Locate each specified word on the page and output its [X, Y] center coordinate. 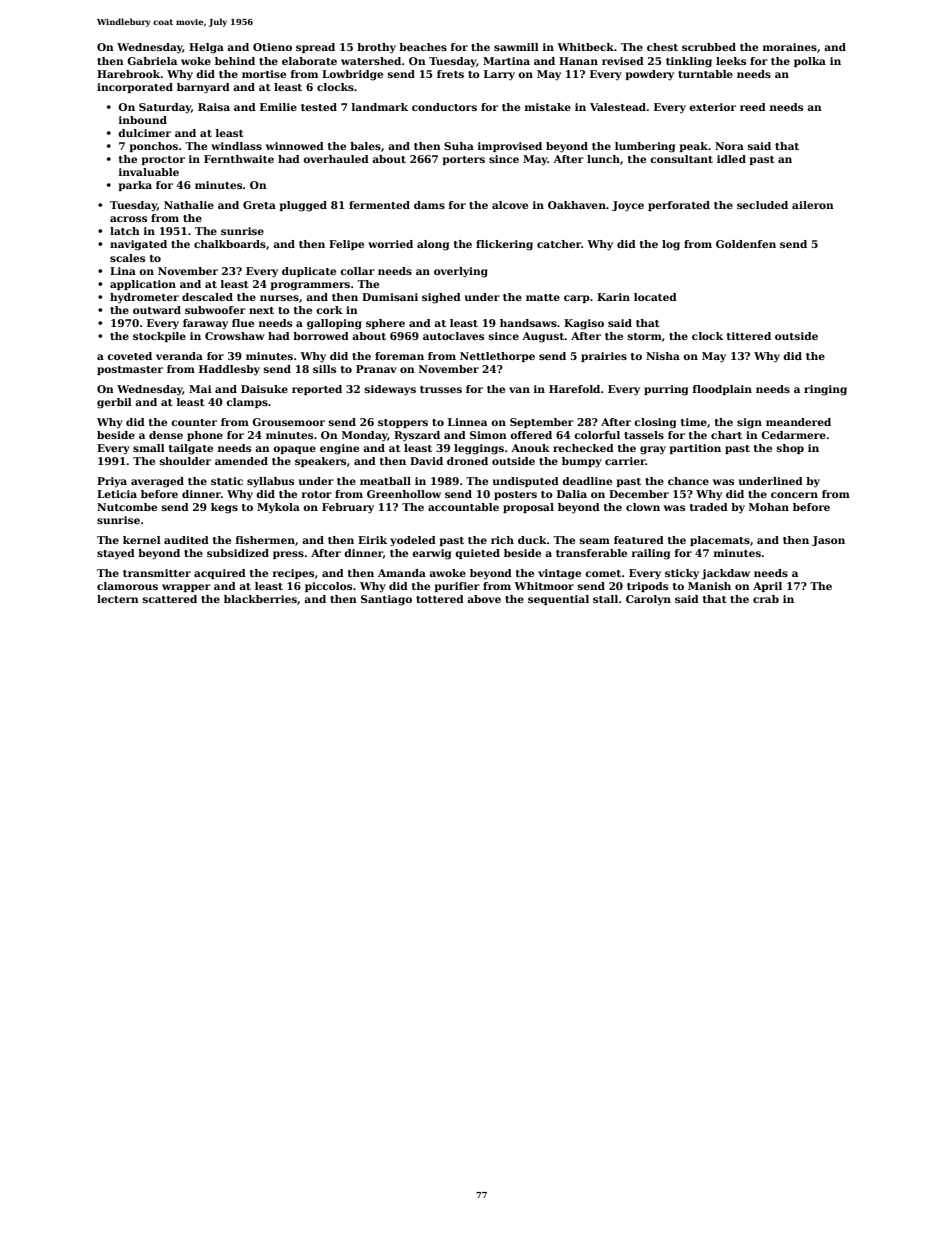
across [128, 219]
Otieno [272, 47]
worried [390, 244]
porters [463, 160]
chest [662, 47]
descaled [207, 297]
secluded [762, 205]
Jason [828, 541]
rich [502, 540]
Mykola [278, 508]
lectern [118, 599]
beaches [423, 47]
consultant [681, 159]
